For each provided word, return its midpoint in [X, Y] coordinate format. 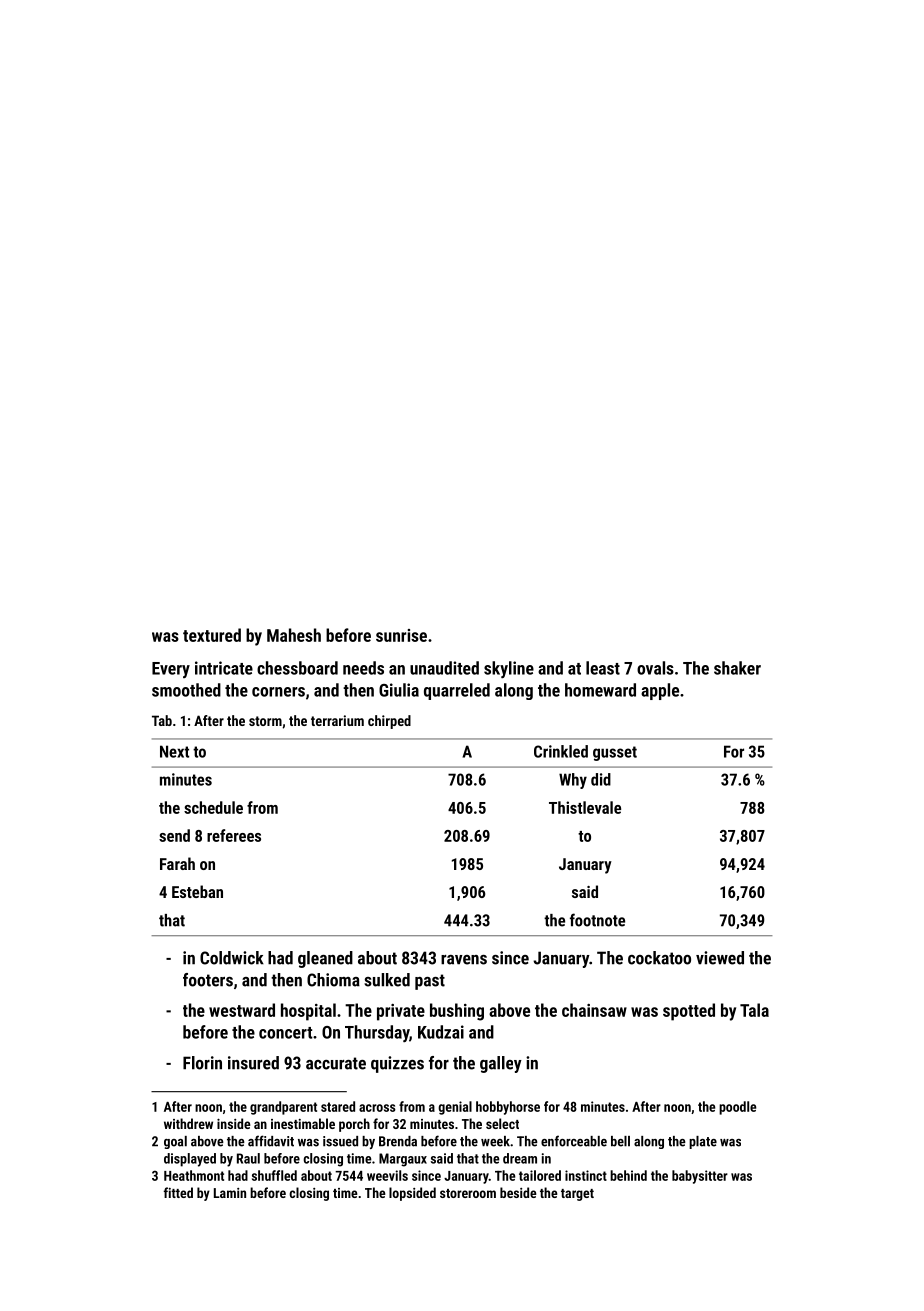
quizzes [397, 1064]
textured [212, 635]
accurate [336, 1063]
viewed [720, 958]
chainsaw [594, 1010]
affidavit [271, 1141]
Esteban [197, 891]
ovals [655, 668]
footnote [597, 920]
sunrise [401, 635]
